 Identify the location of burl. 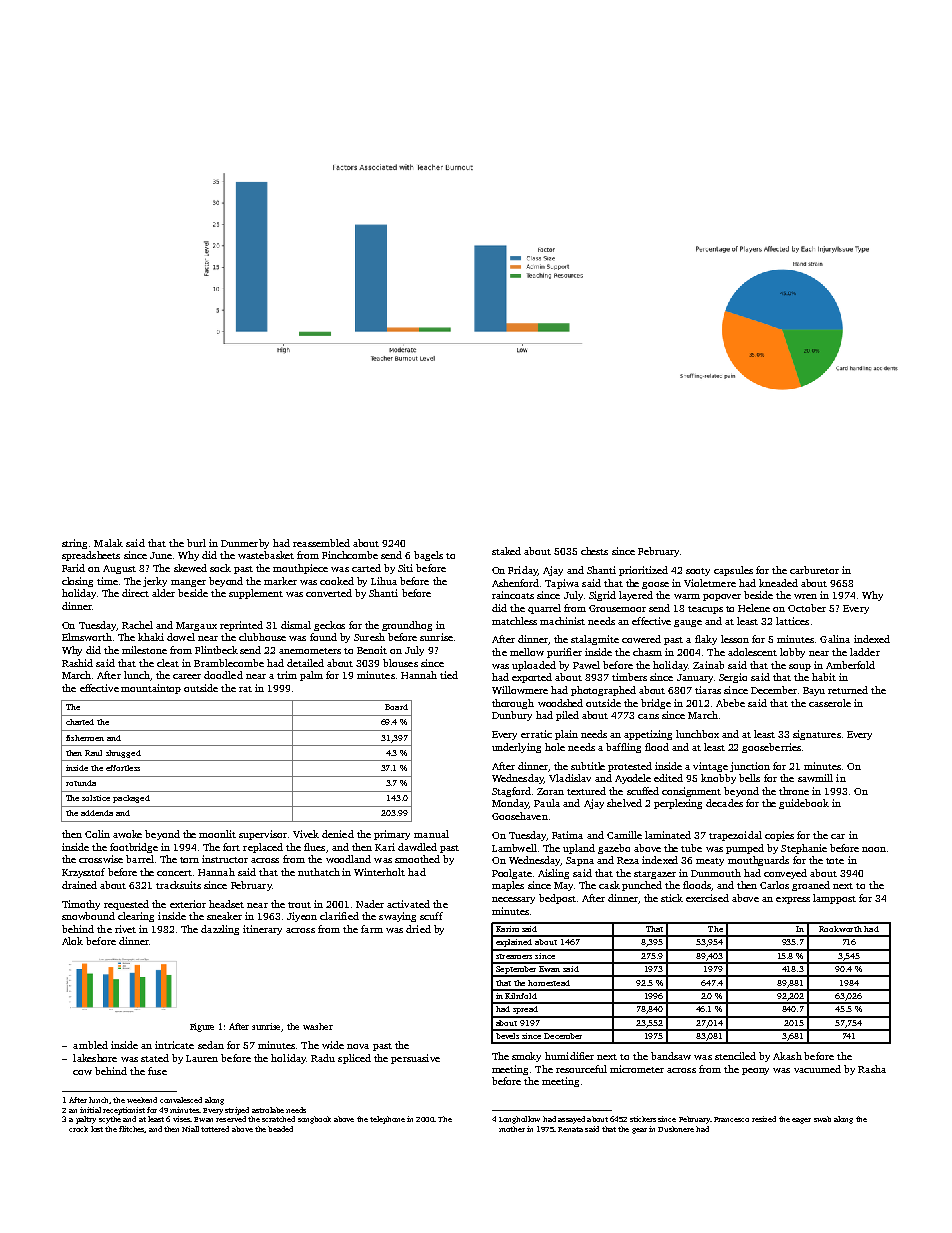
(196, 543).
